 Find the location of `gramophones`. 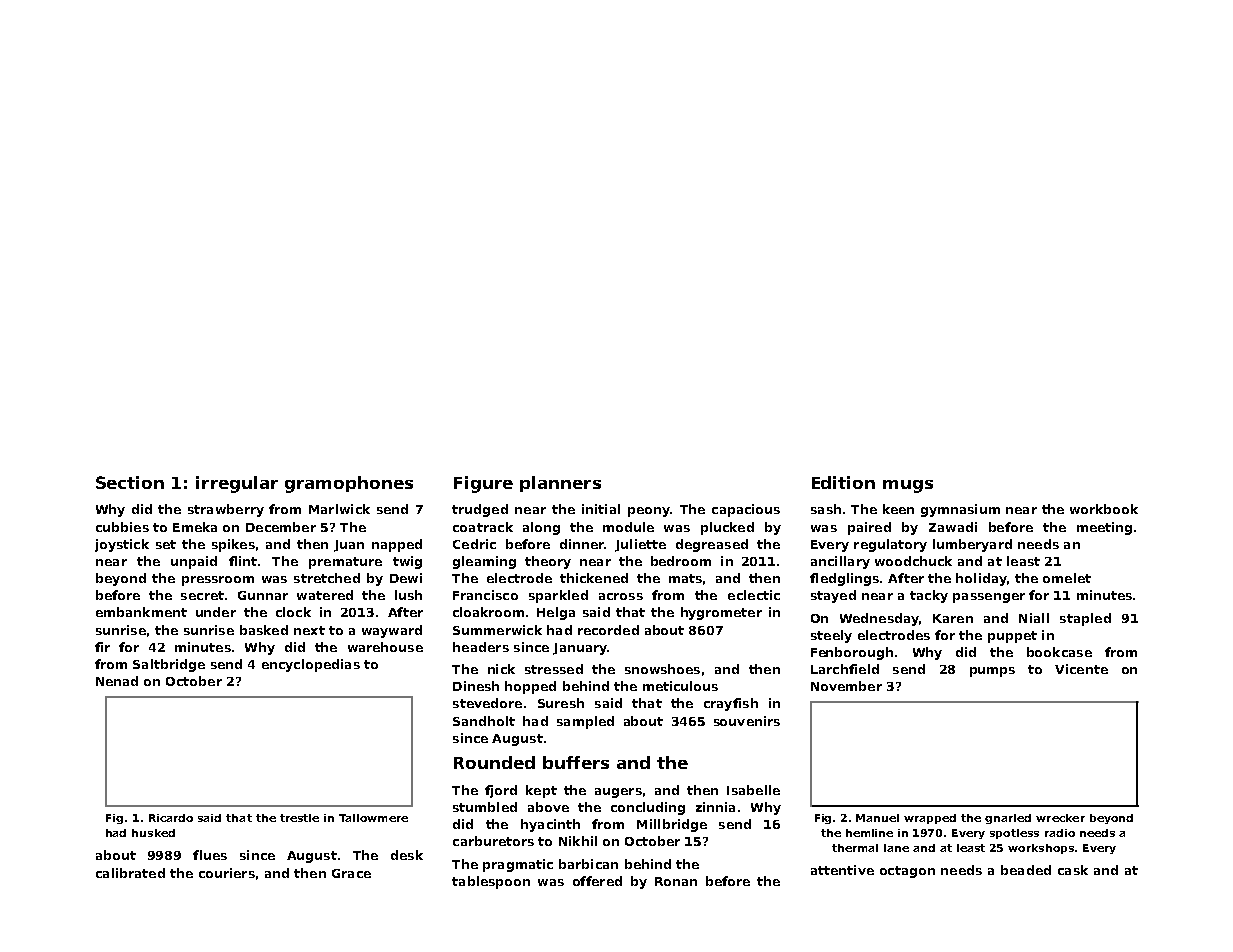

gramophones is located at coordinates (349, 484).
